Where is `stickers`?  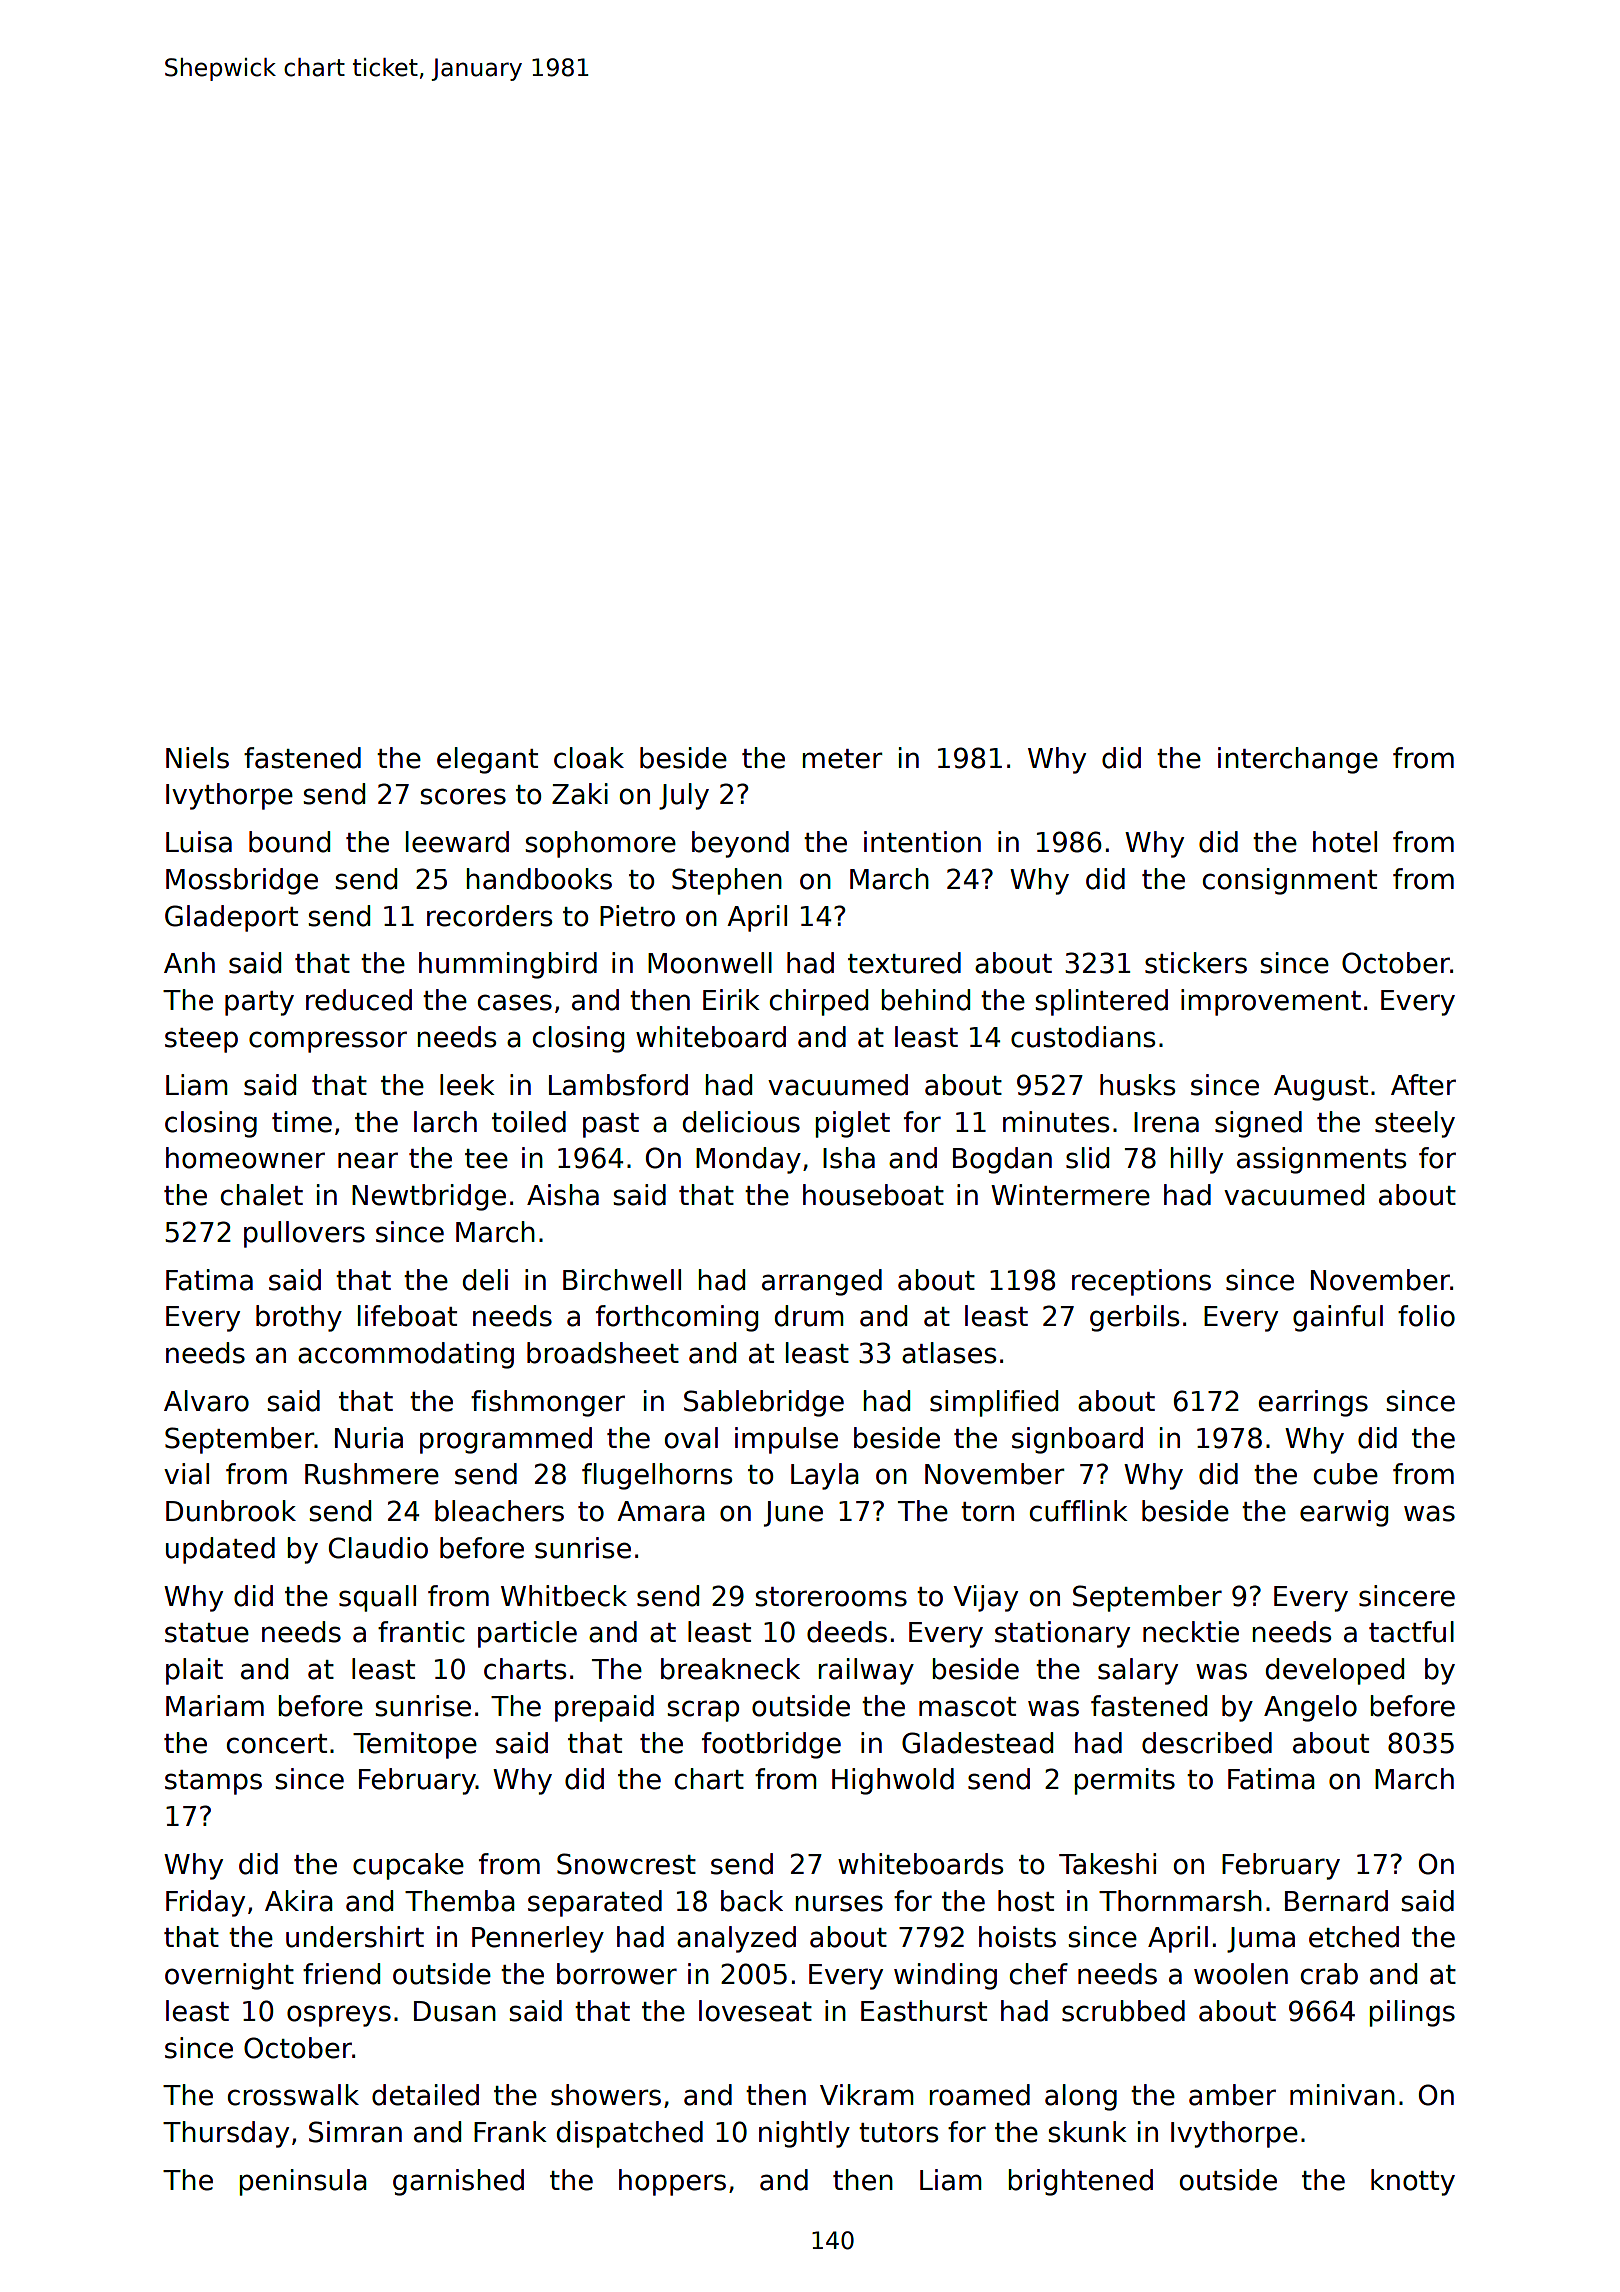 stickers is located at coordinates (1196, 963).
